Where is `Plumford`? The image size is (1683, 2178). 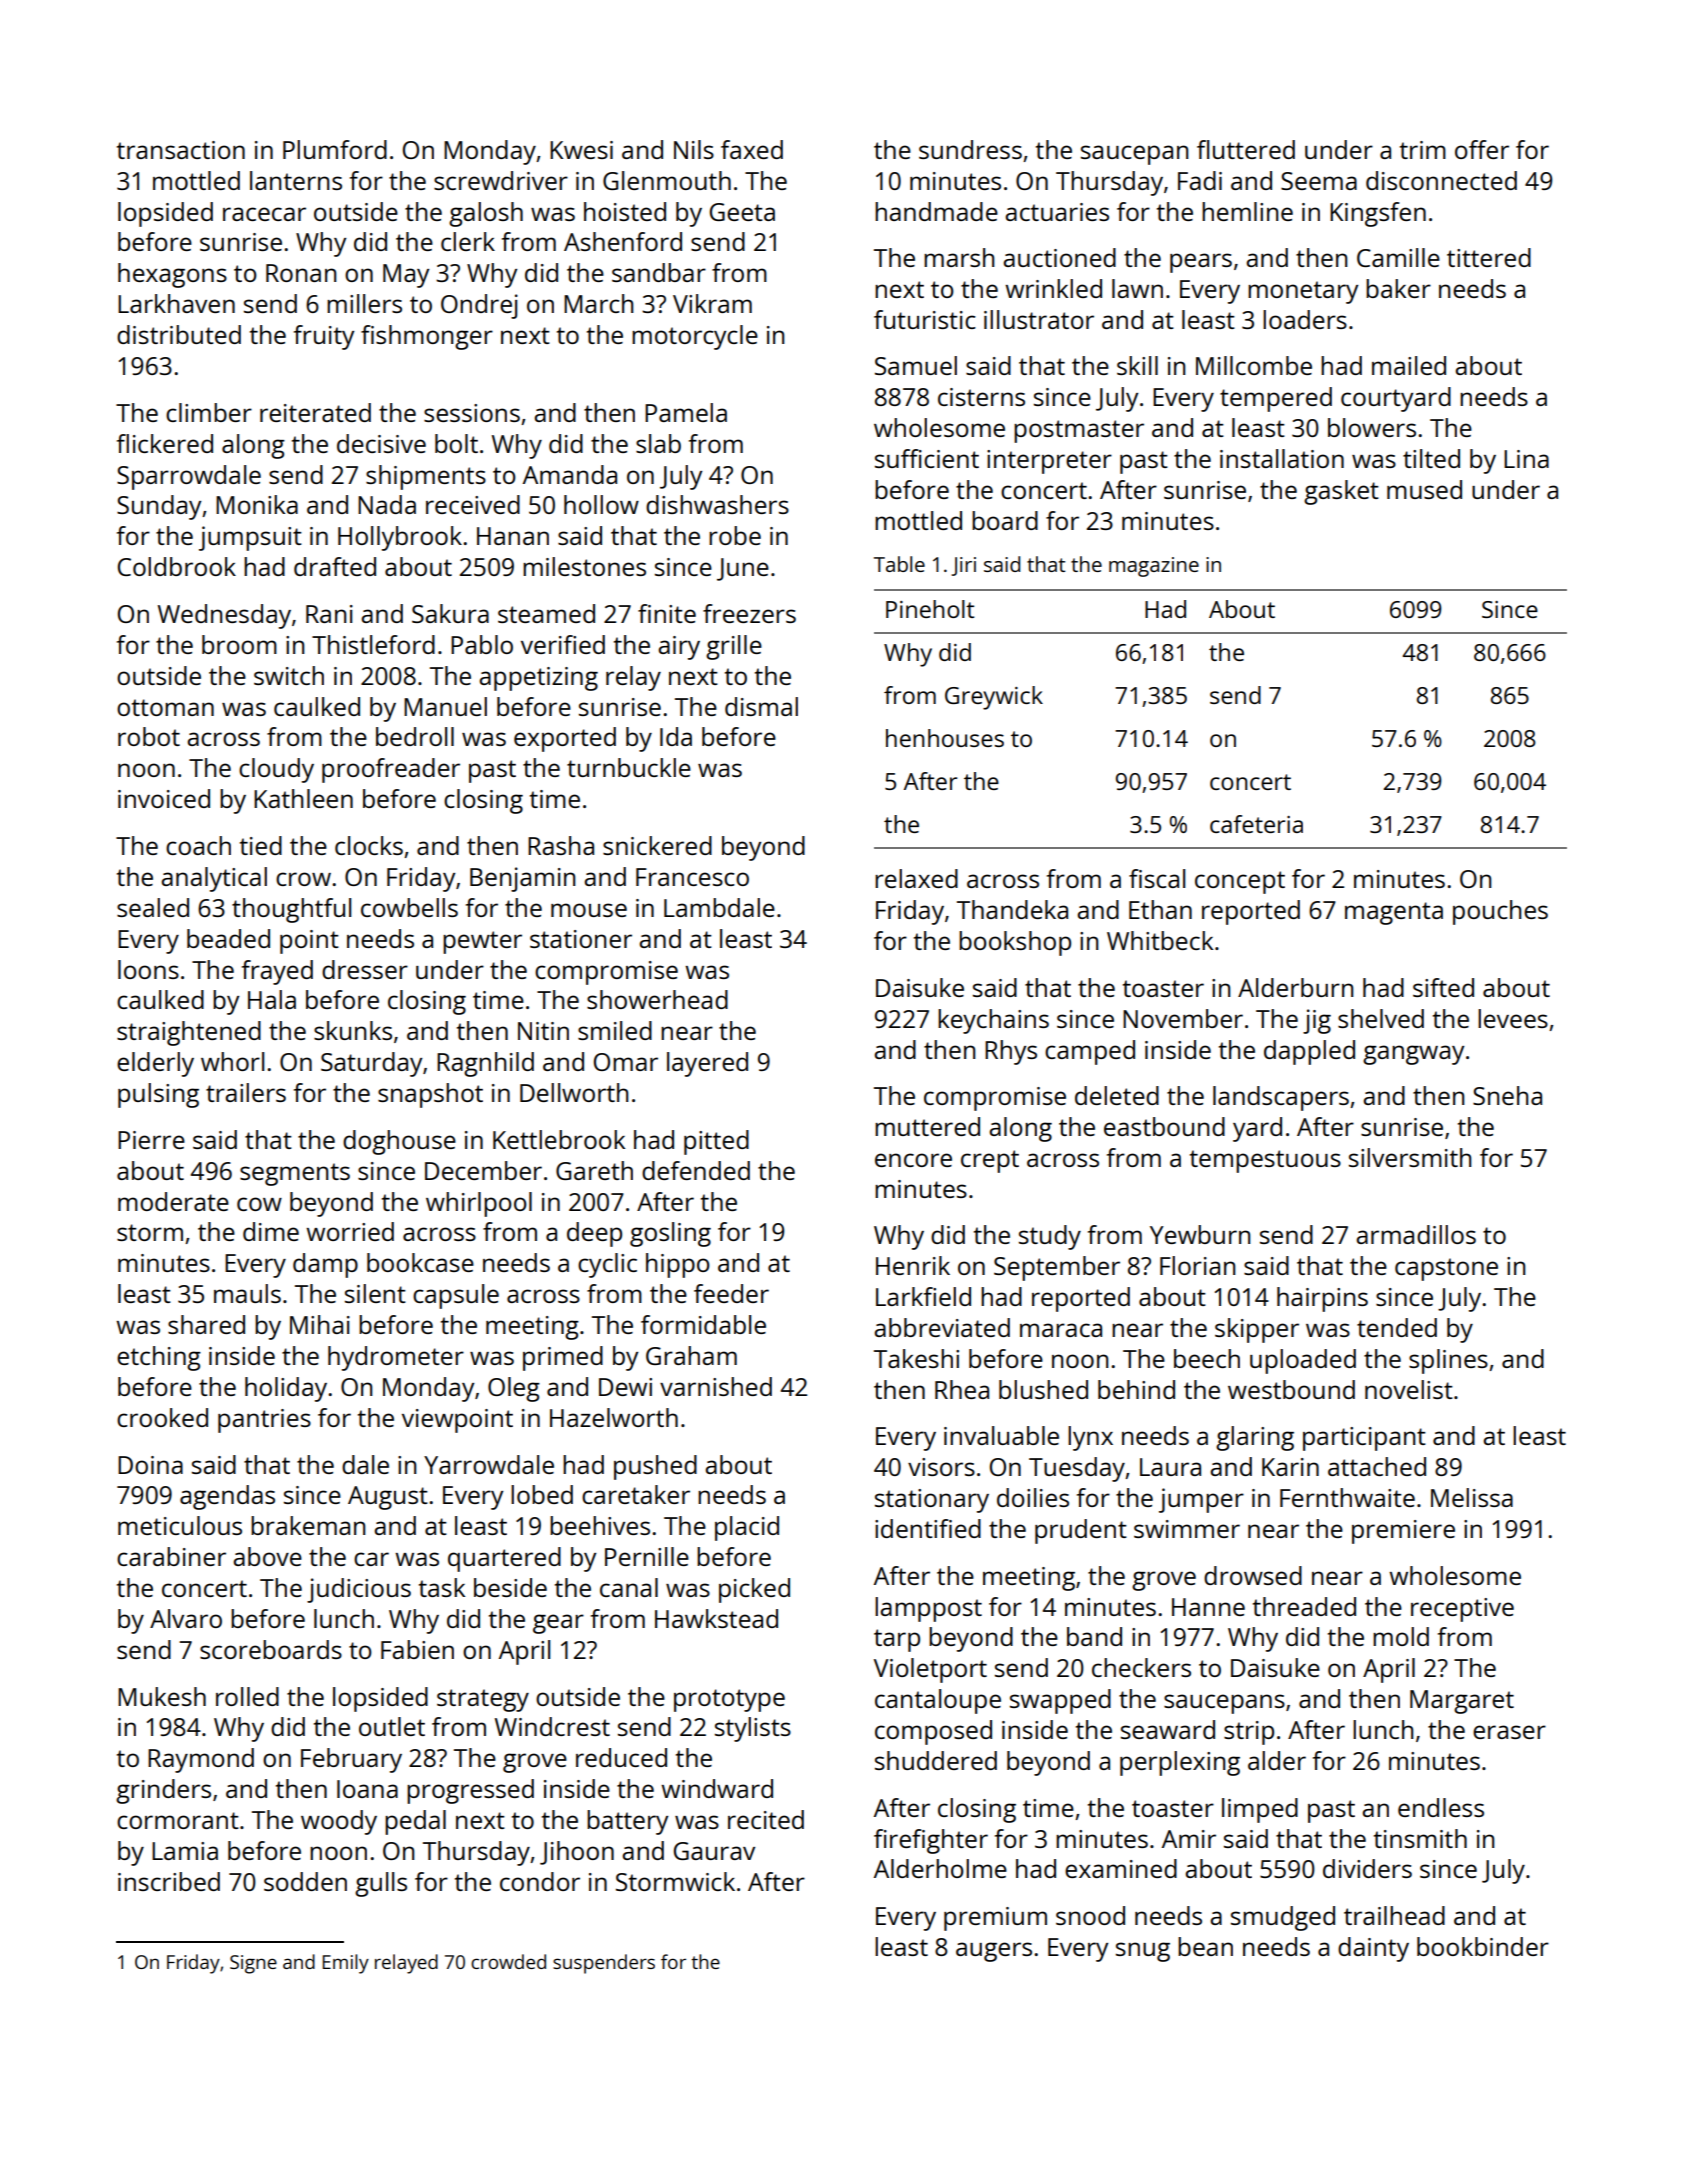
Plumford is located at coordinates (335, 149).
